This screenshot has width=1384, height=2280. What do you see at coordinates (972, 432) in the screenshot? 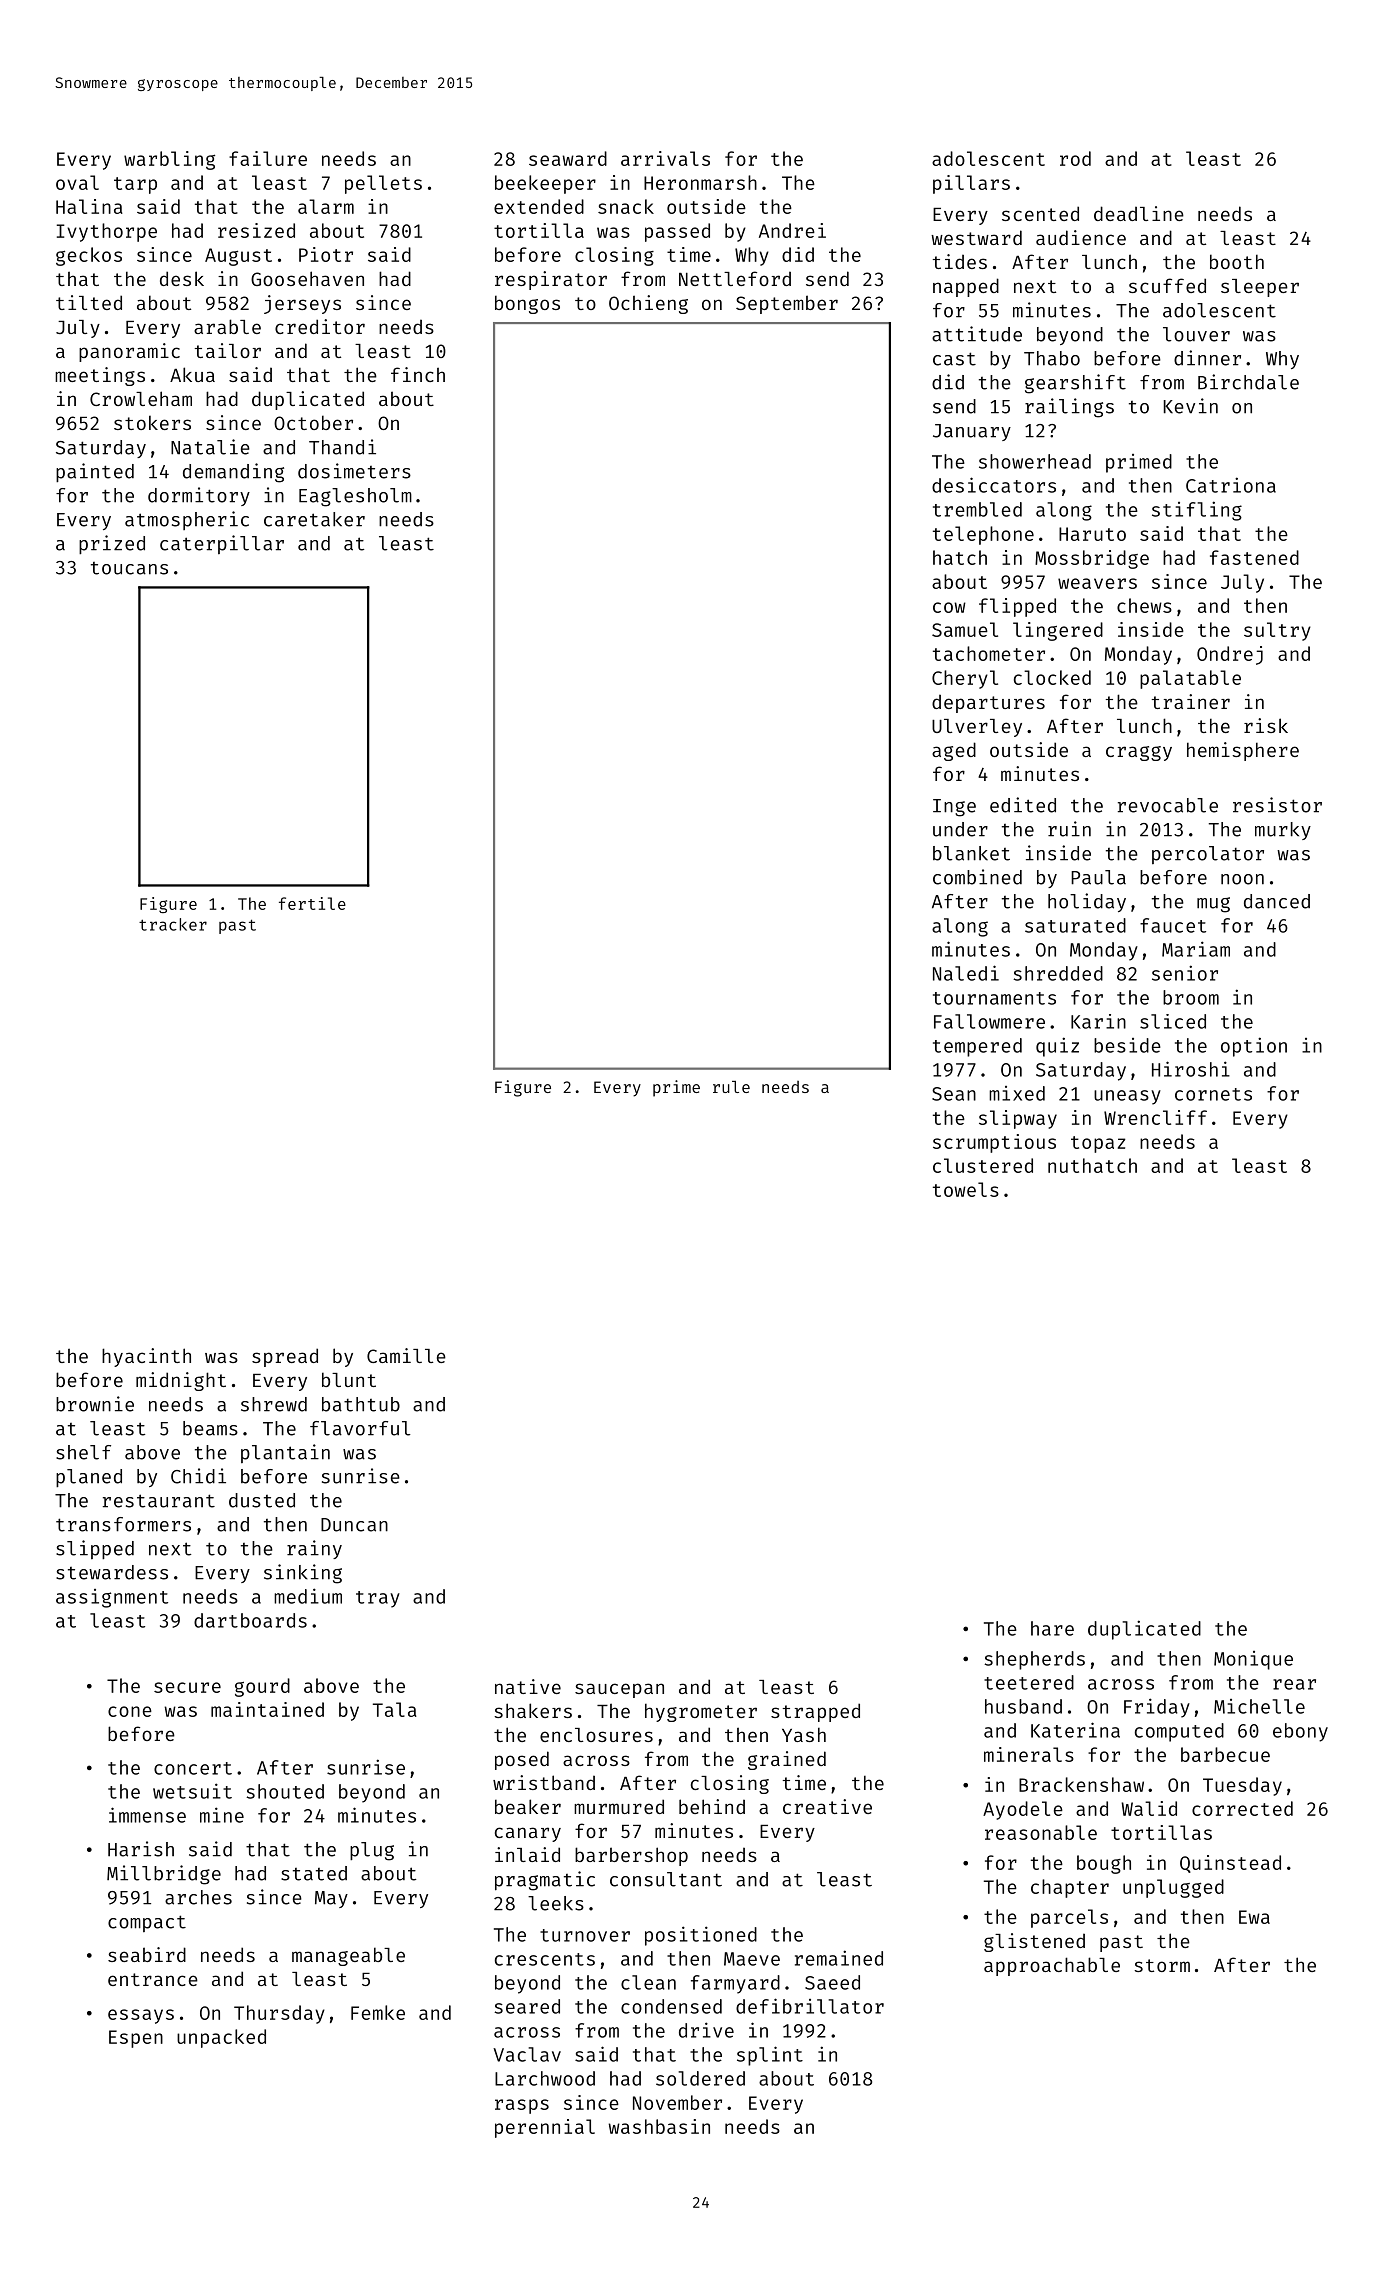
I see `January` at bounding box center [972, 432].
